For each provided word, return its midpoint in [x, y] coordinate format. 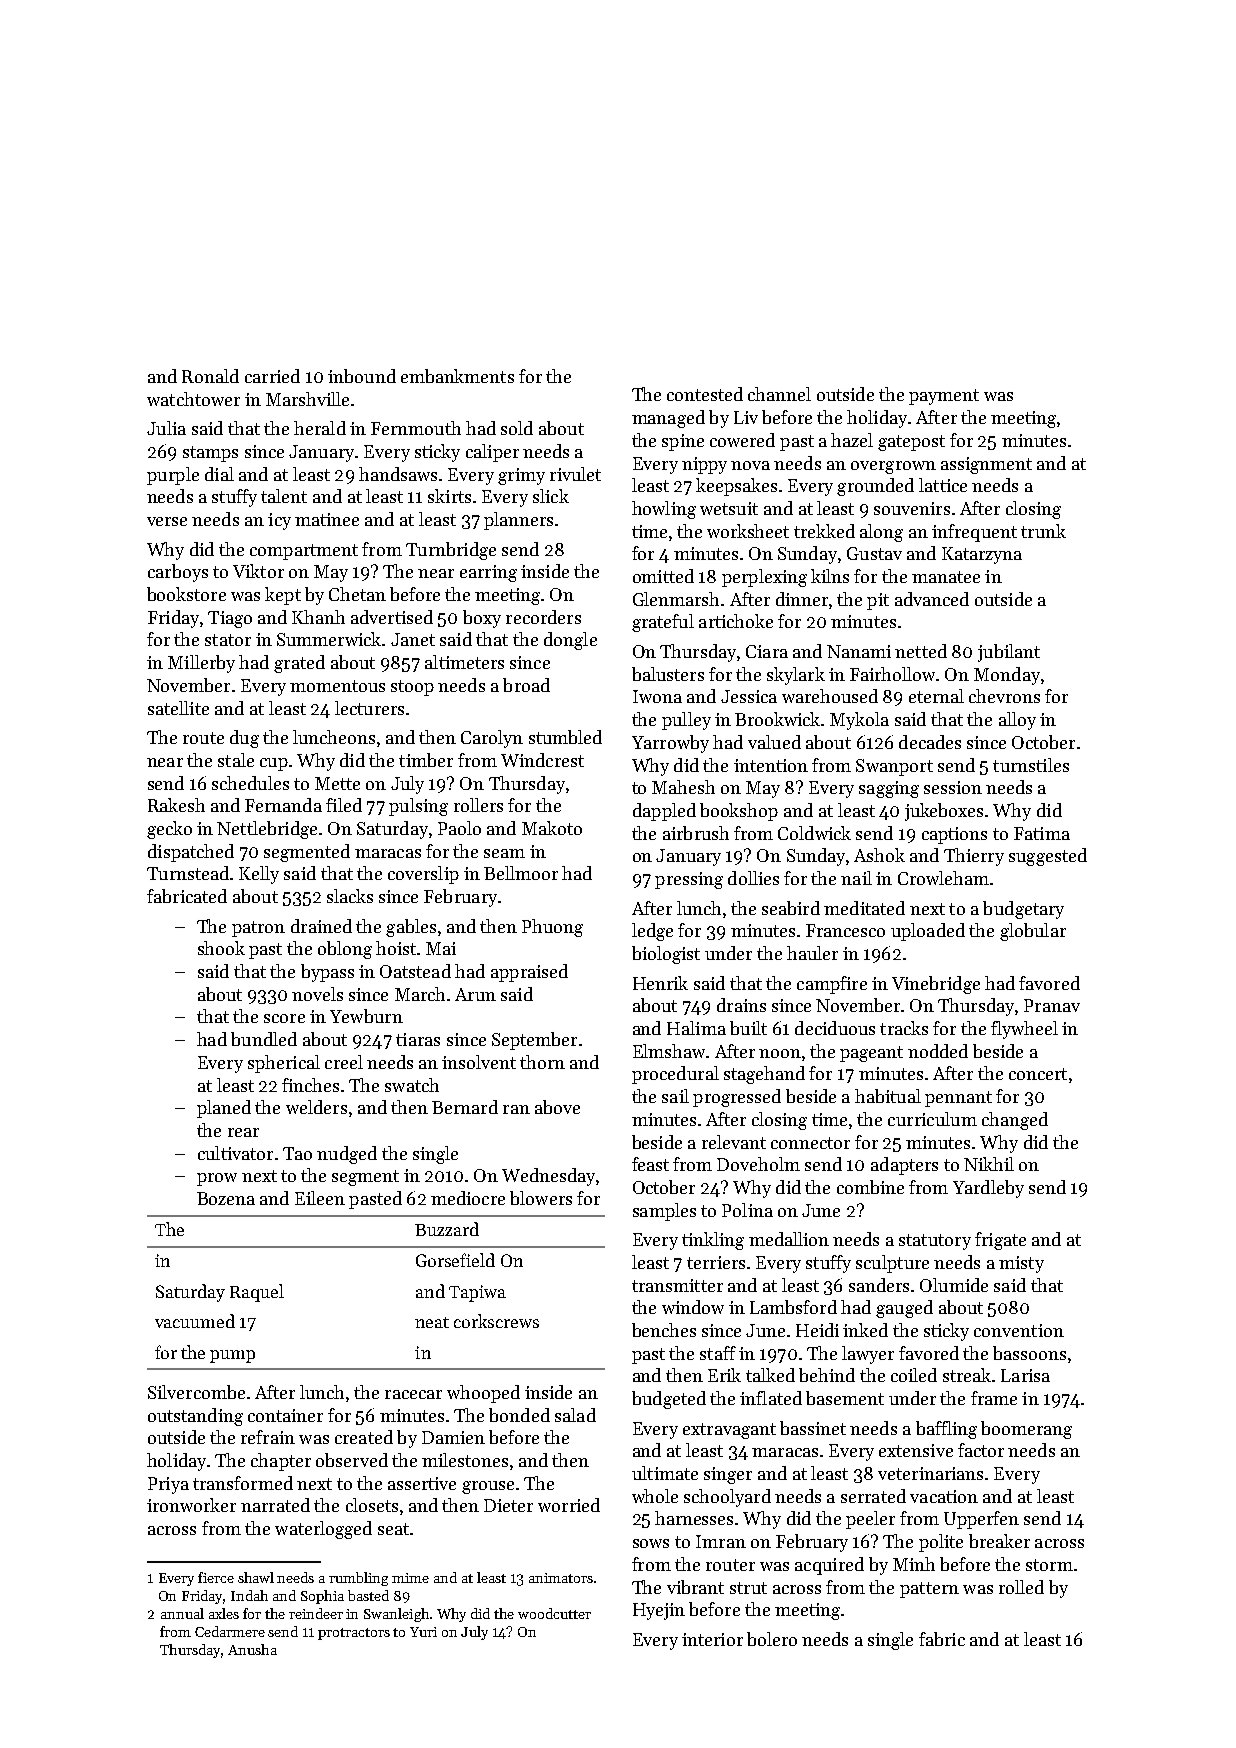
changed [1015, 1121]
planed [224, 1109]
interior [712, 1639]
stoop [412, 688]
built [748, 1028]
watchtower [193, 399]
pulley [686, 721]
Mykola [859, 721]
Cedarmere [230, 1631]
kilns [830, 576]
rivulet [575, 474]
